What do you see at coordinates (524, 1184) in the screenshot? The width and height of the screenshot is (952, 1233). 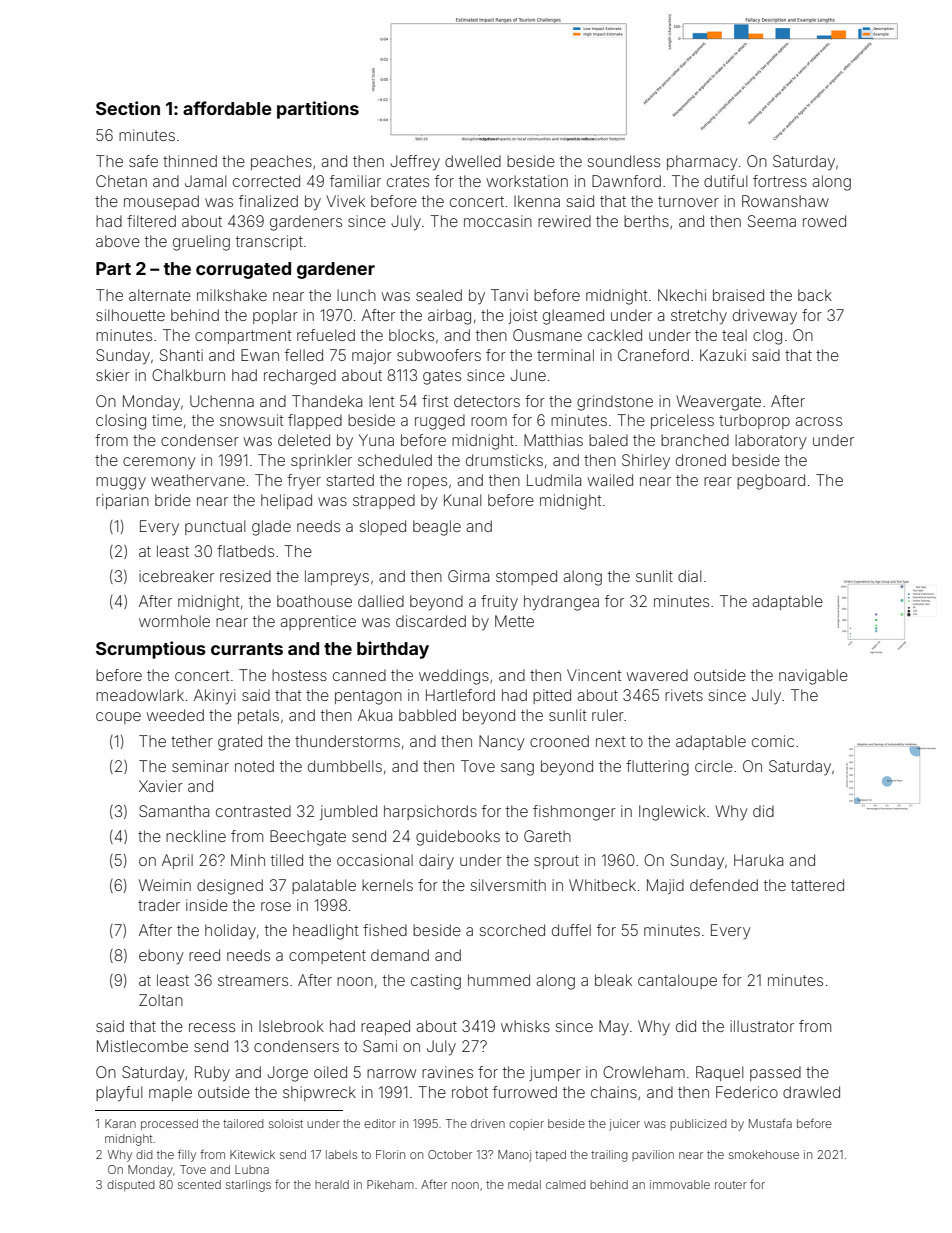 I see `medal` at bounding box center [524, 1184].
